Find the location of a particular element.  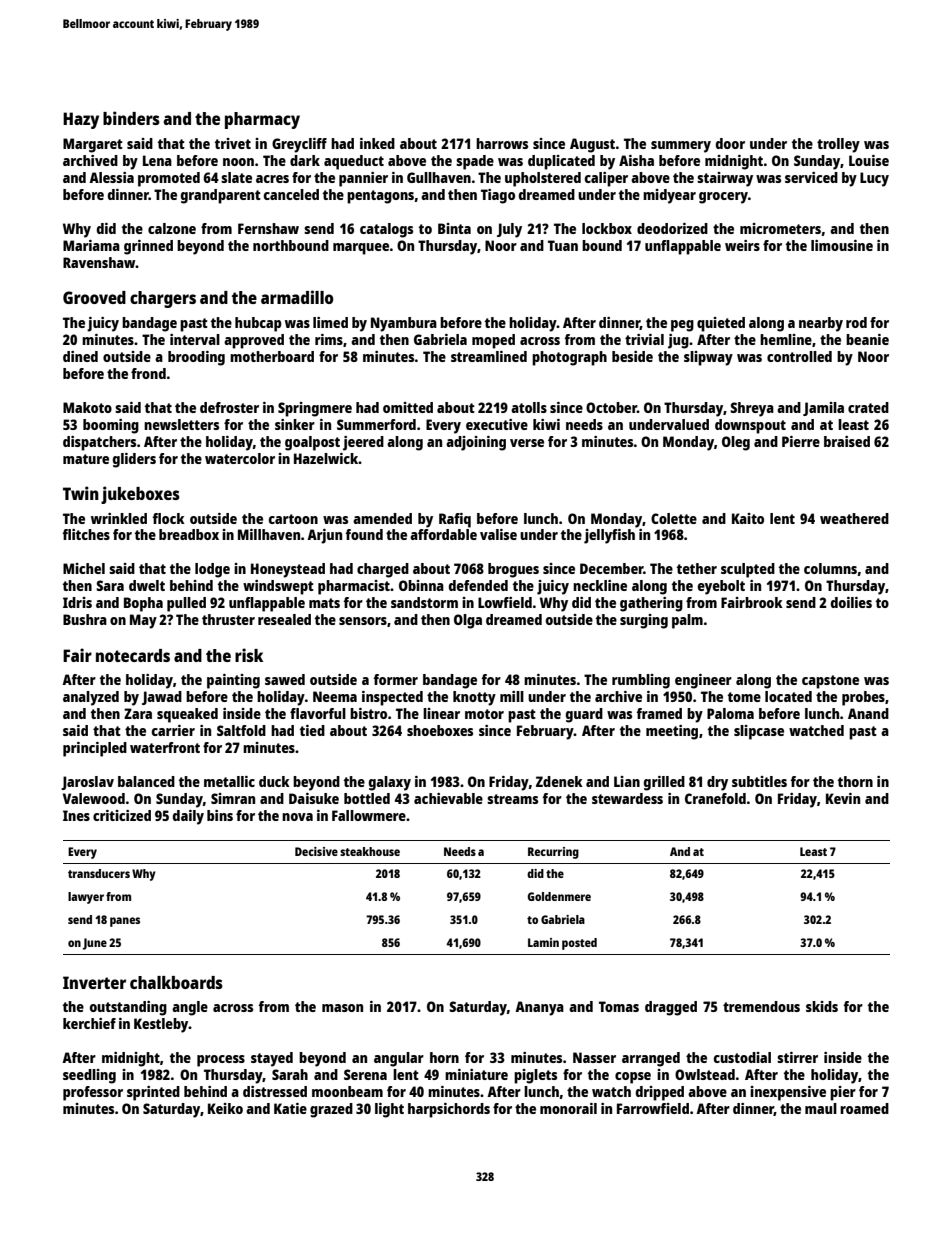

Lena is located at coordinates (157, 160).
